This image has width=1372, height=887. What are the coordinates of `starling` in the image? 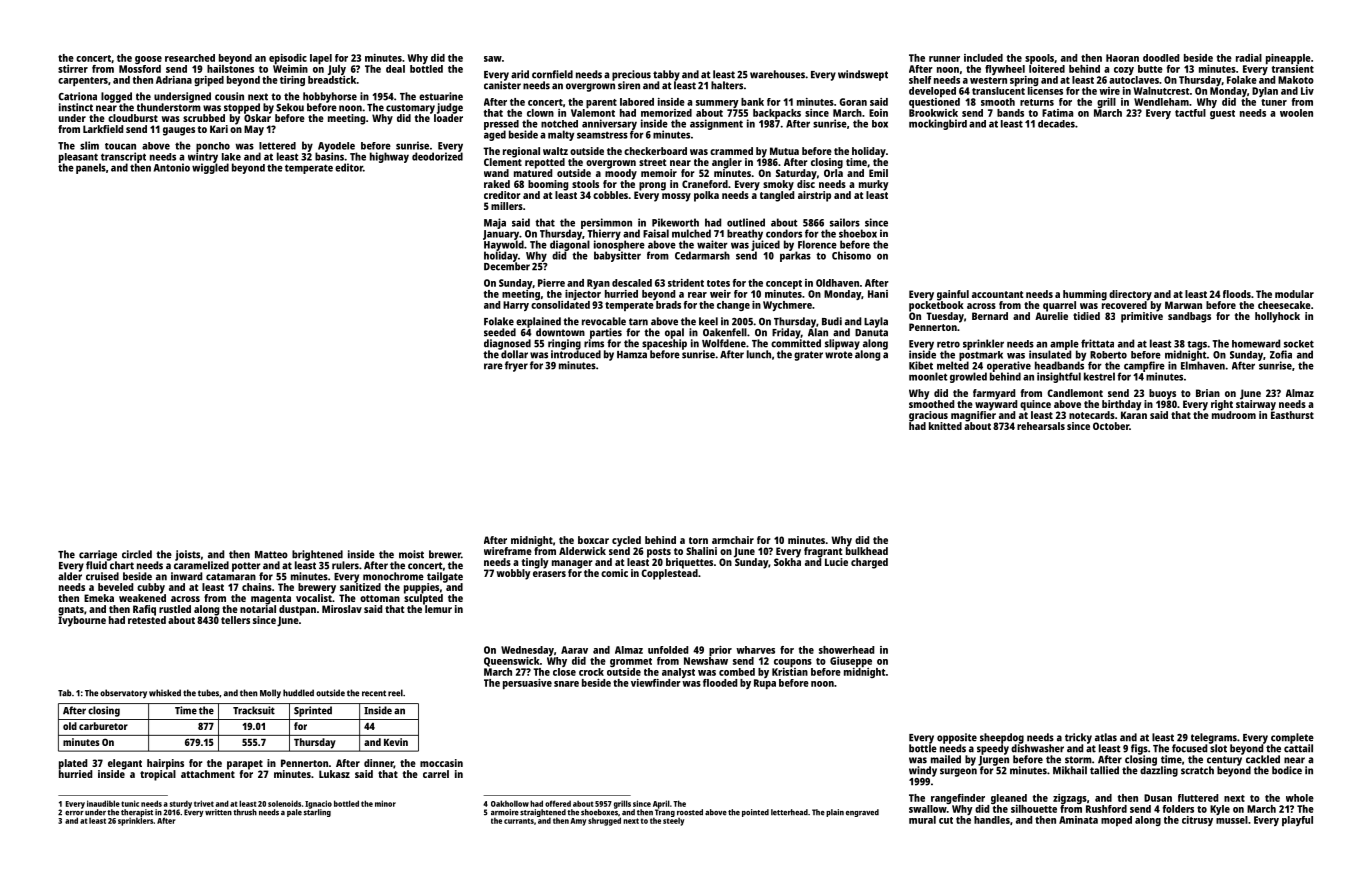 It's located at (317, 813).
